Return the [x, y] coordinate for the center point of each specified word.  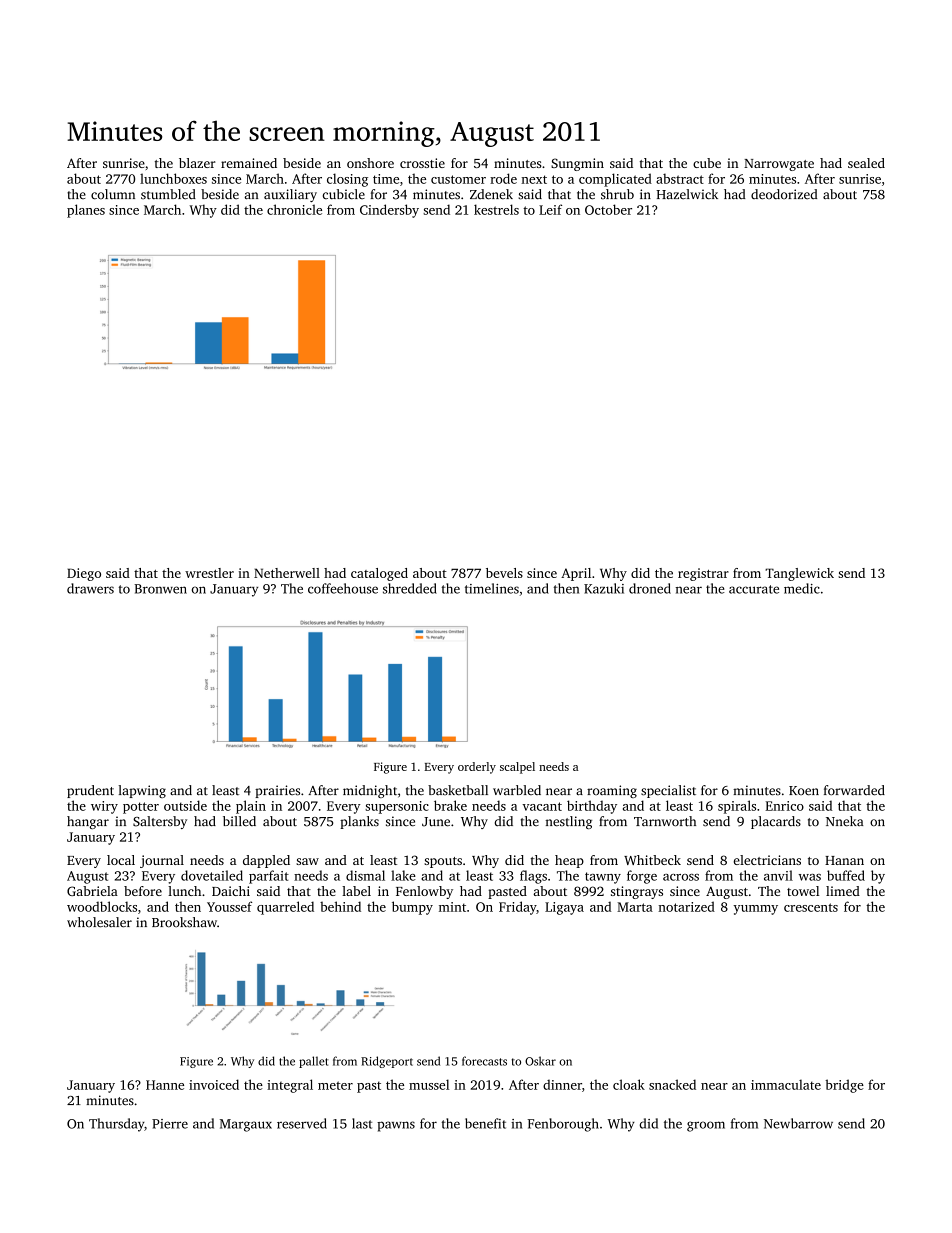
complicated [615, 180]
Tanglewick [799, 574]
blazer [197, 163]
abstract [680, 178]
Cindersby [389, 211]
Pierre [170, 1124]
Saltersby [160, 822]
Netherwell [287, 573]
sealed [866, 163]
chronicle [294, 209]
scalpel [517, 768]
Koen [804, 791]
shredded [410, 588]
